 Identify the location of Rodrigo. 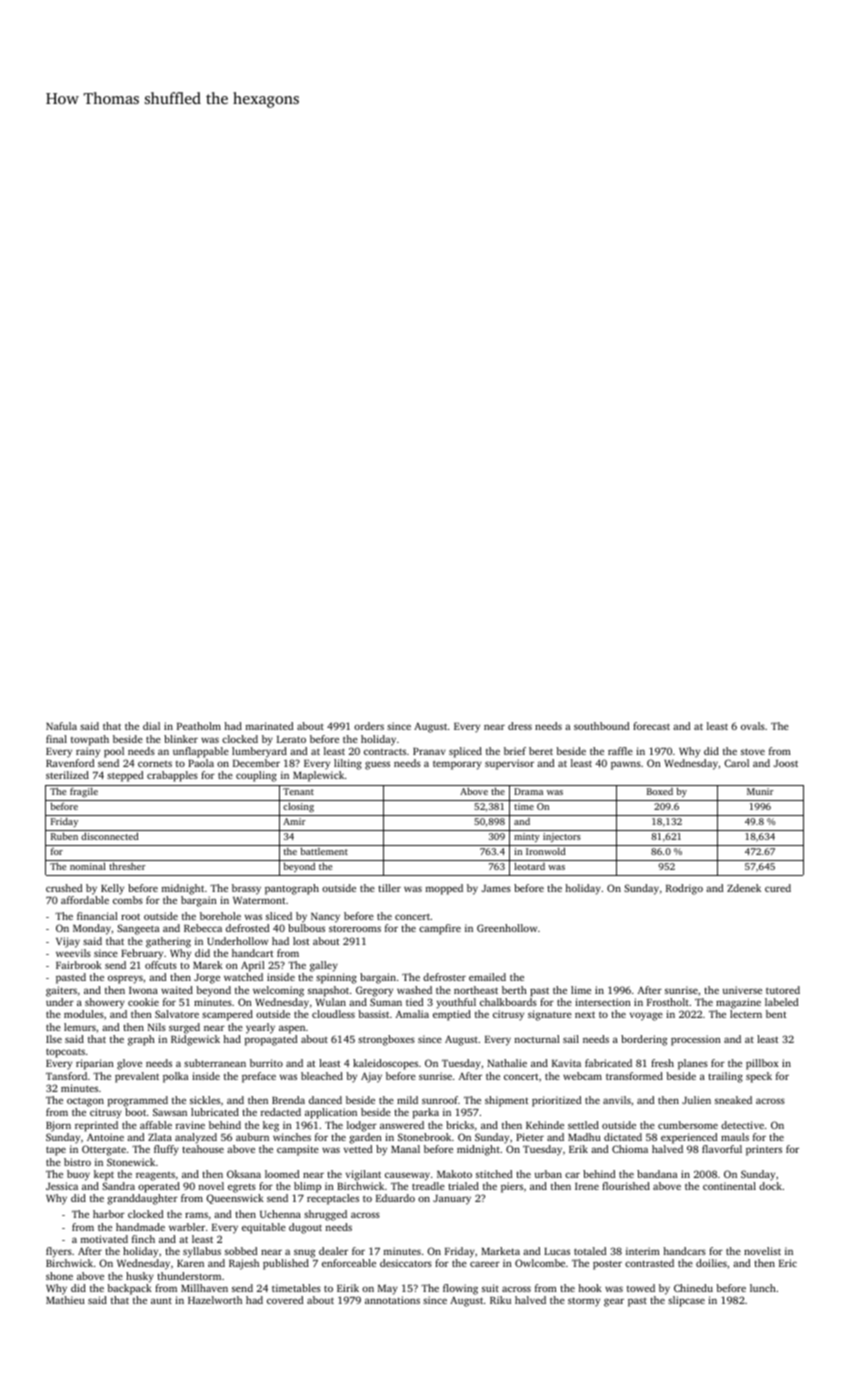
(684, 889).
